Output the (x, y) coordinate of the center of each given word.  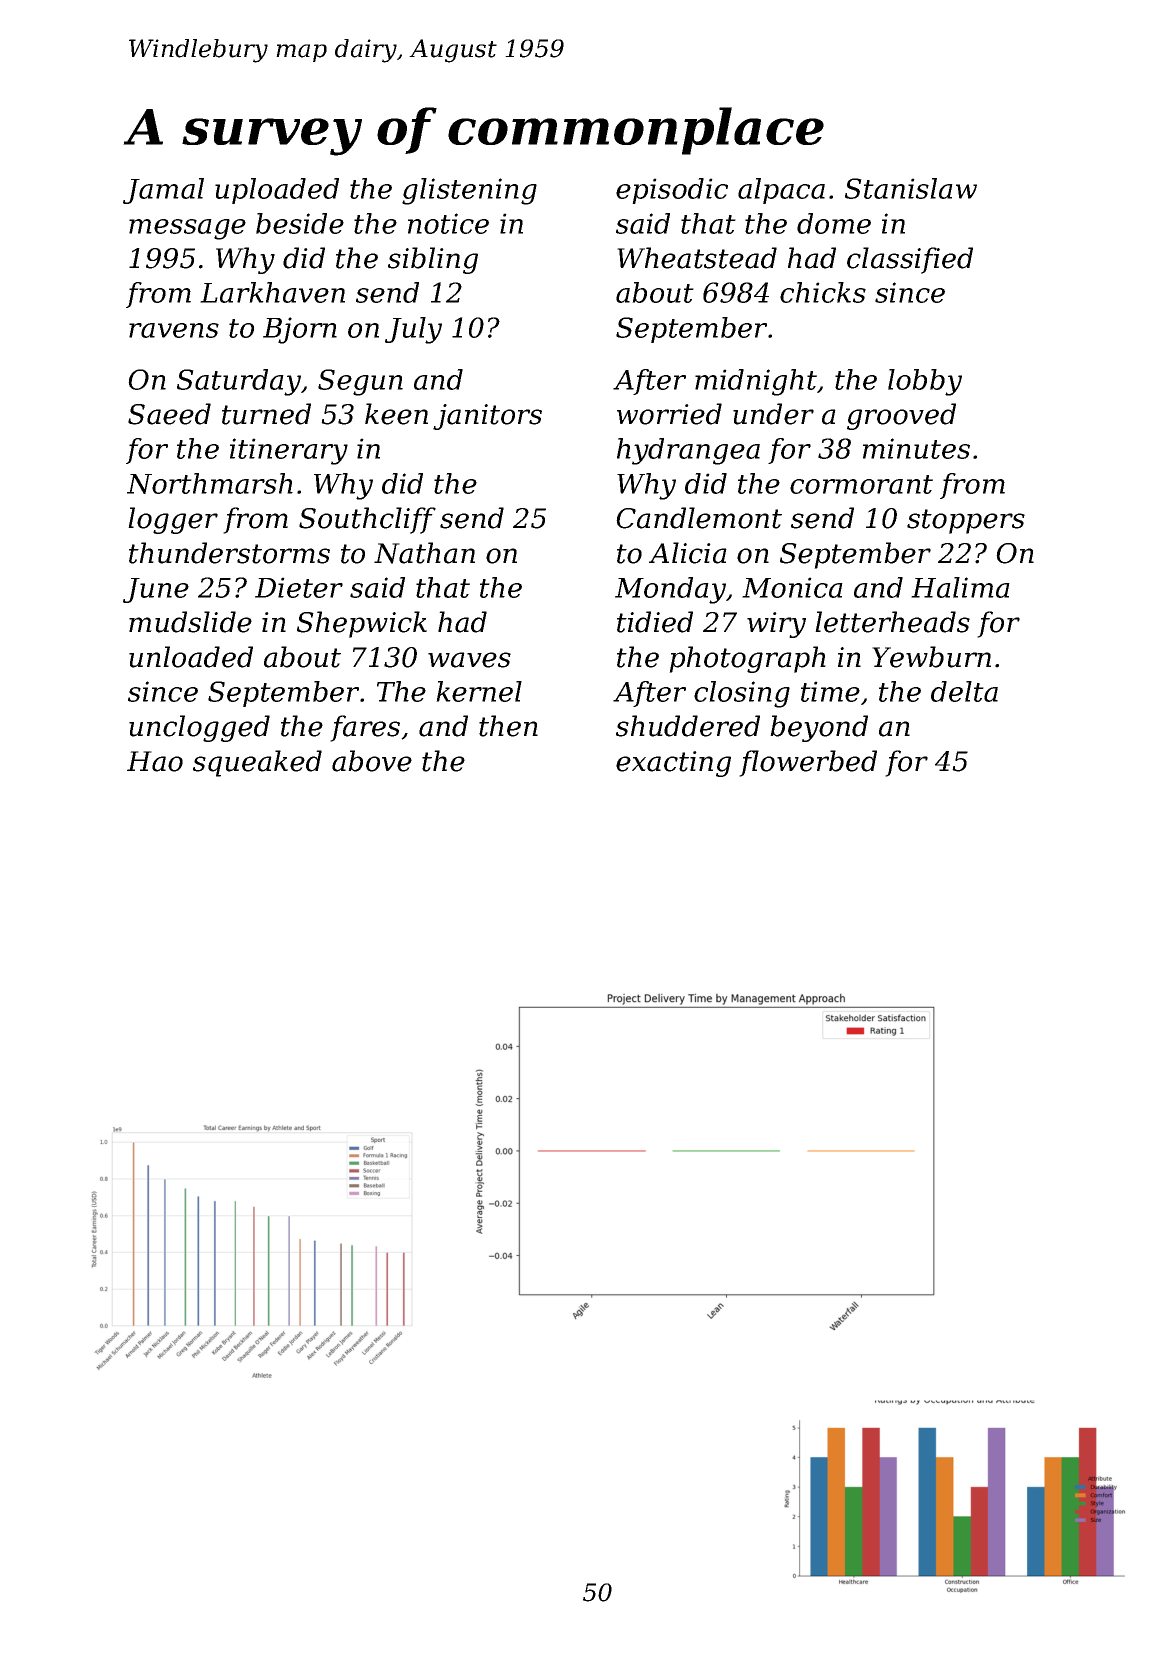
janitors (487, 417)
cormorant (861, 484)
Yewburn (931, 657)
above (372, 761)
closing (742, 694)
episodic (672, 191)
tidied (655, 622)
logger (173, 520)
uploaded (277, 191)
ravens (174, 330)
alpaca (781, 191)
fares (365, 728)
